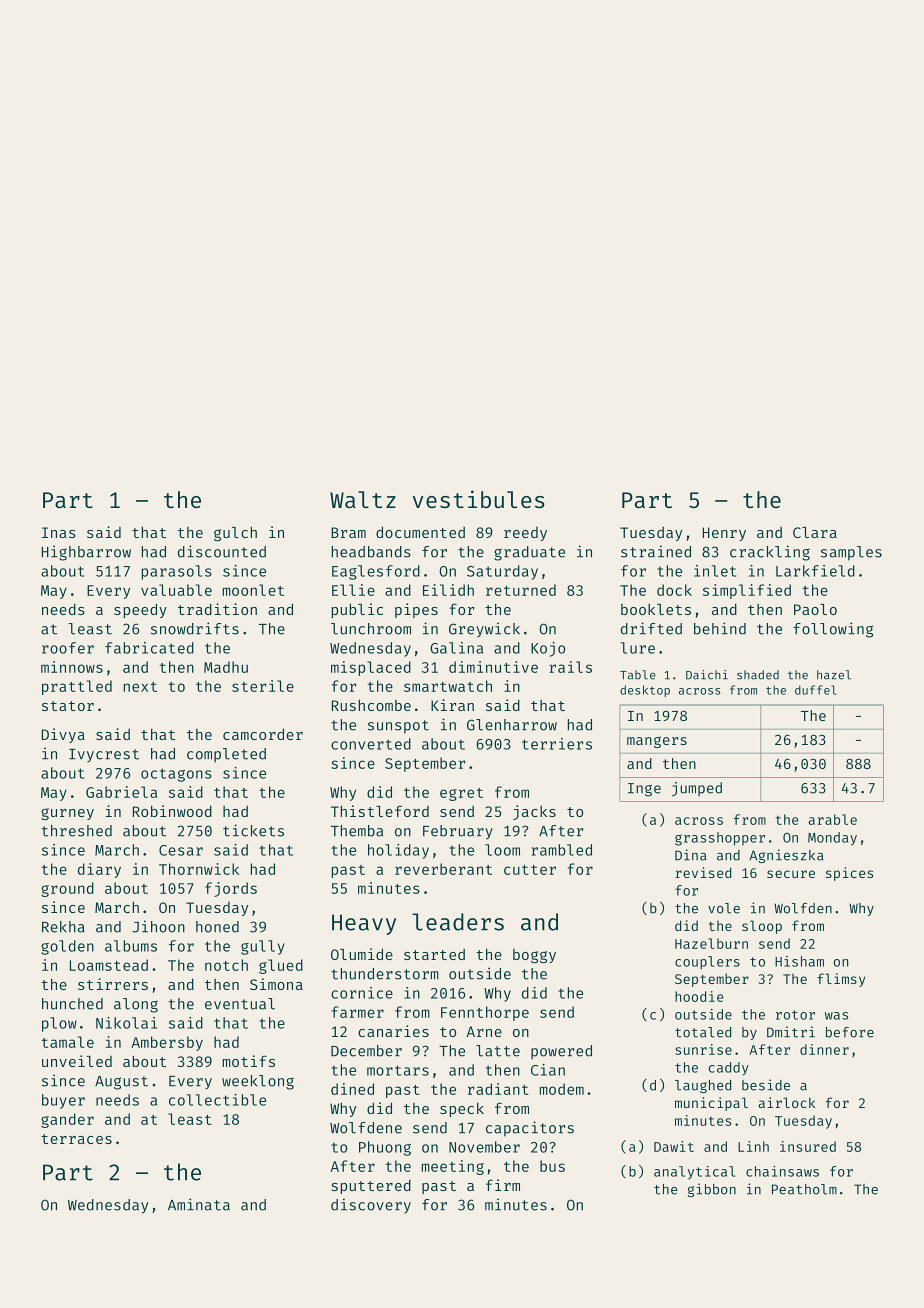 This screenshot has height=1308, width=924. Describe the element at coordinates (158, 926) in the screenshot. I see `Jihoon` at that location.
